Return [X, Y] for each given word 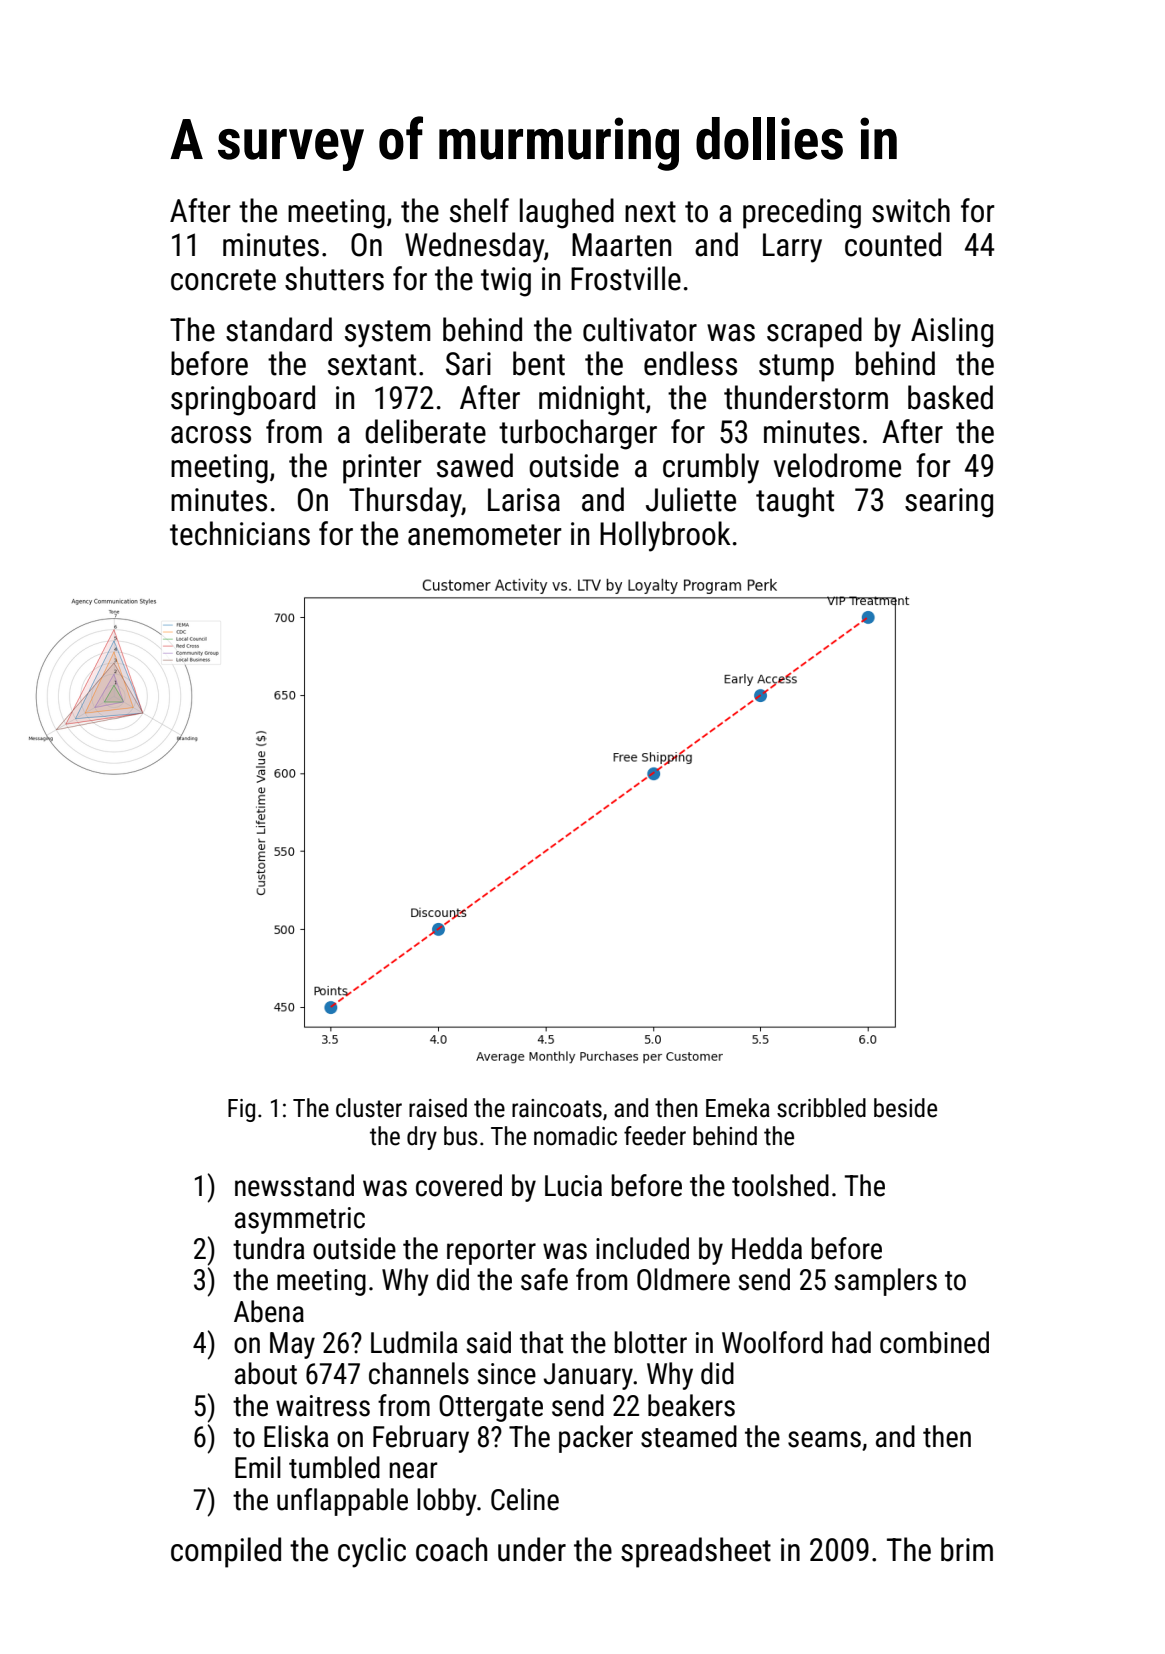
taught [795, 502]
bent [539, 363]
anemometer [485, 535]
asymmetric [300, 1220]
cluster [369, 1108]
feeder [655, 1136]
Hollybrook [665, 536]
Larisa [524, 500]
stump [796, 368]
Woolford [772, 1342]
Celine [525, 1499]
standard [279, 329]
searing [949, 503]
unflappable [342, 1502]
